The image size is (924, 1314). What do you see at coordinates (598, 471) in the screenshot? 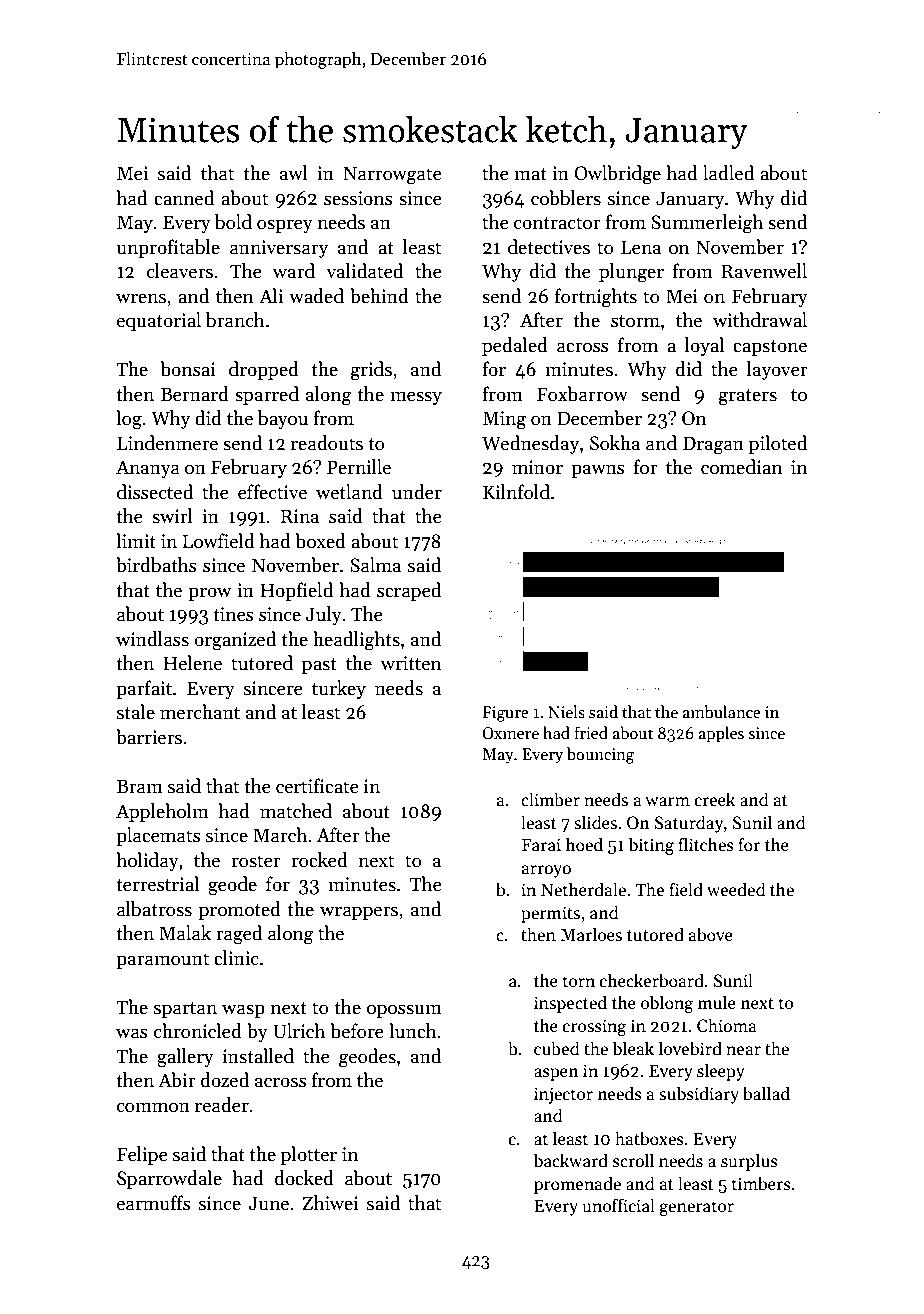
I see `pawns` at bounding box center [598, 471].
